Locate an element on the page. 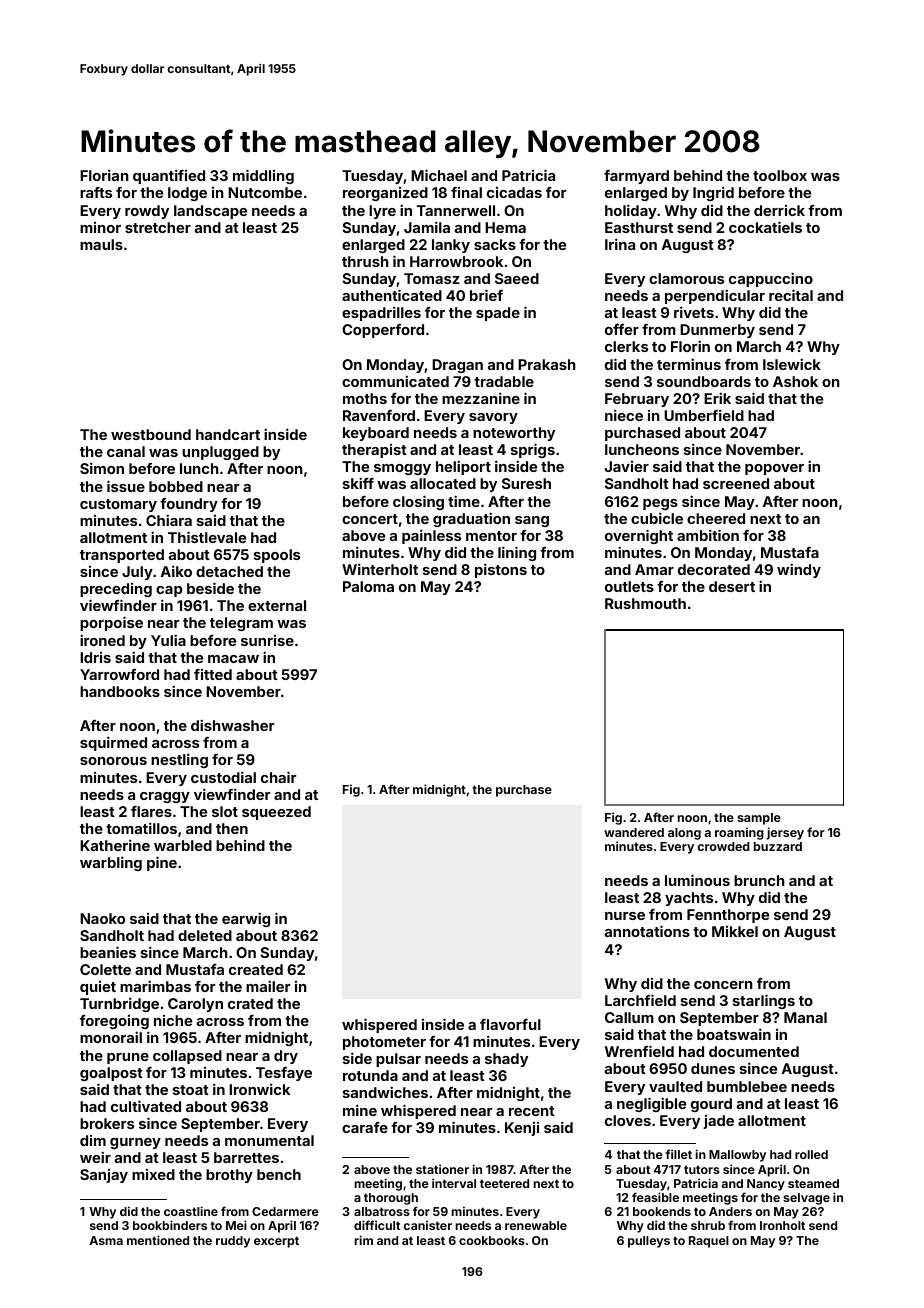  difficult is located at coordinates (377, 1225).
